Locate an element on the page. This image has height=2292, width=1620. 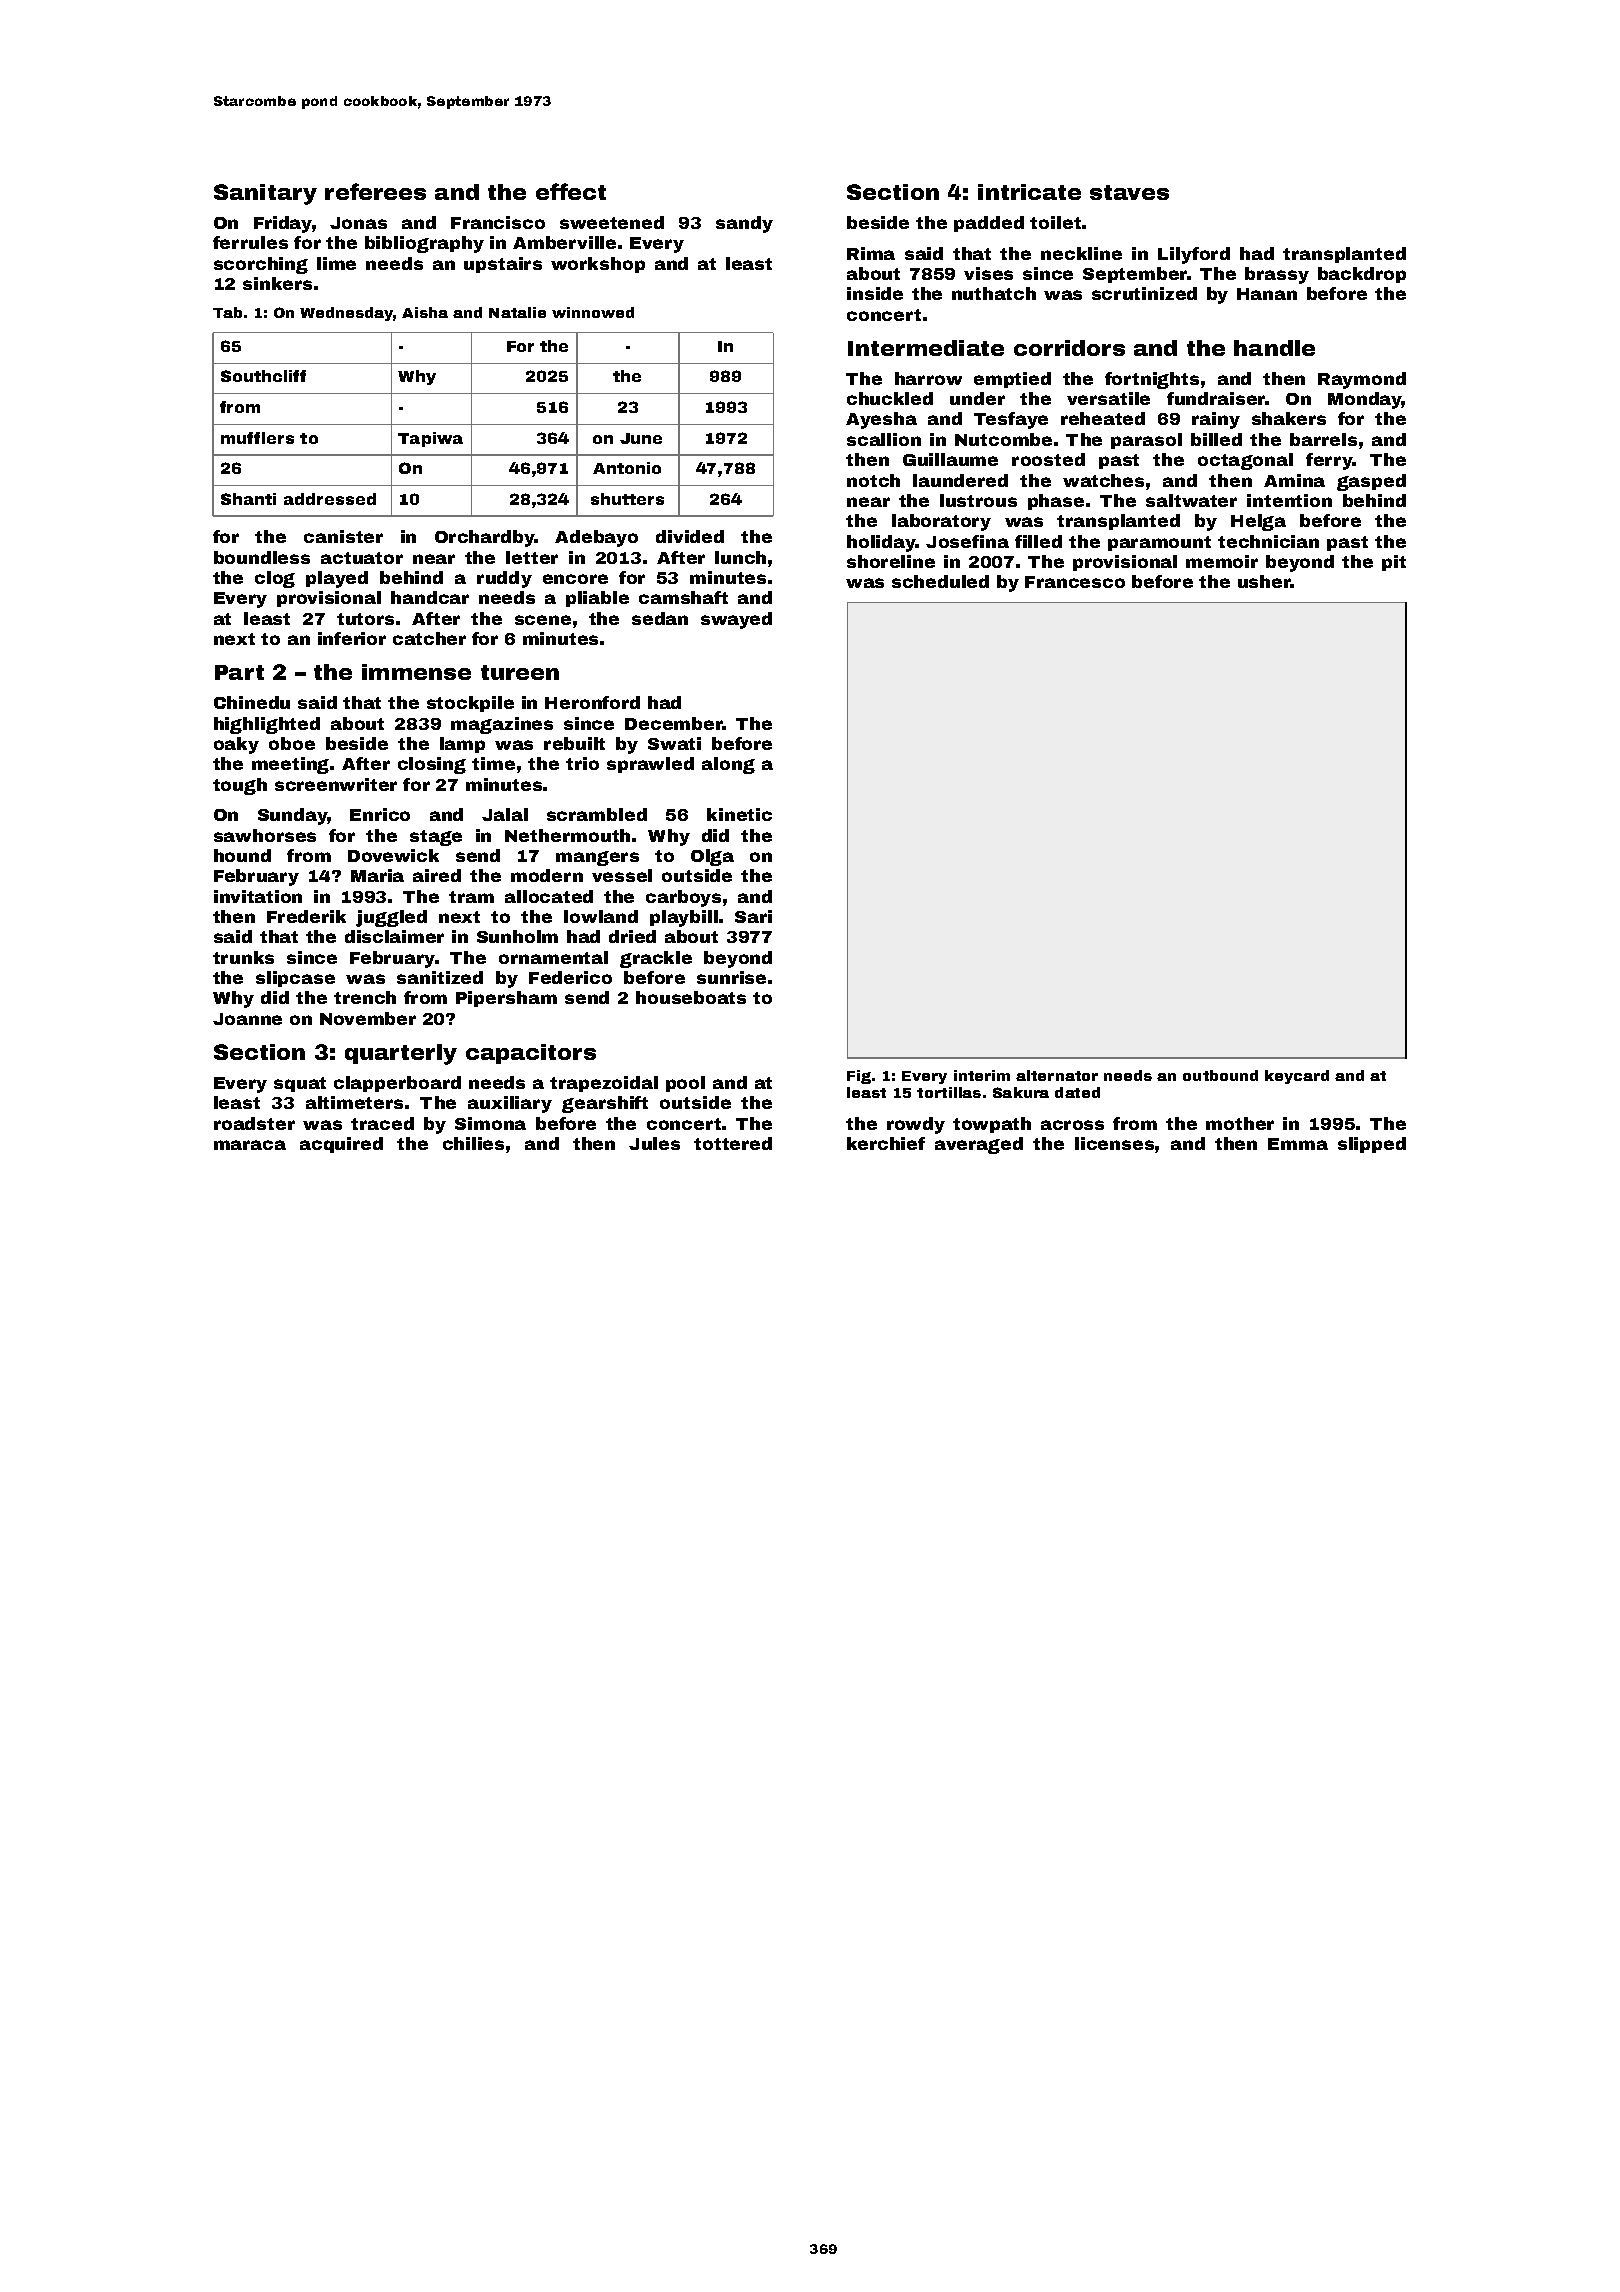
Olga is located at coordinates (712, 857).
